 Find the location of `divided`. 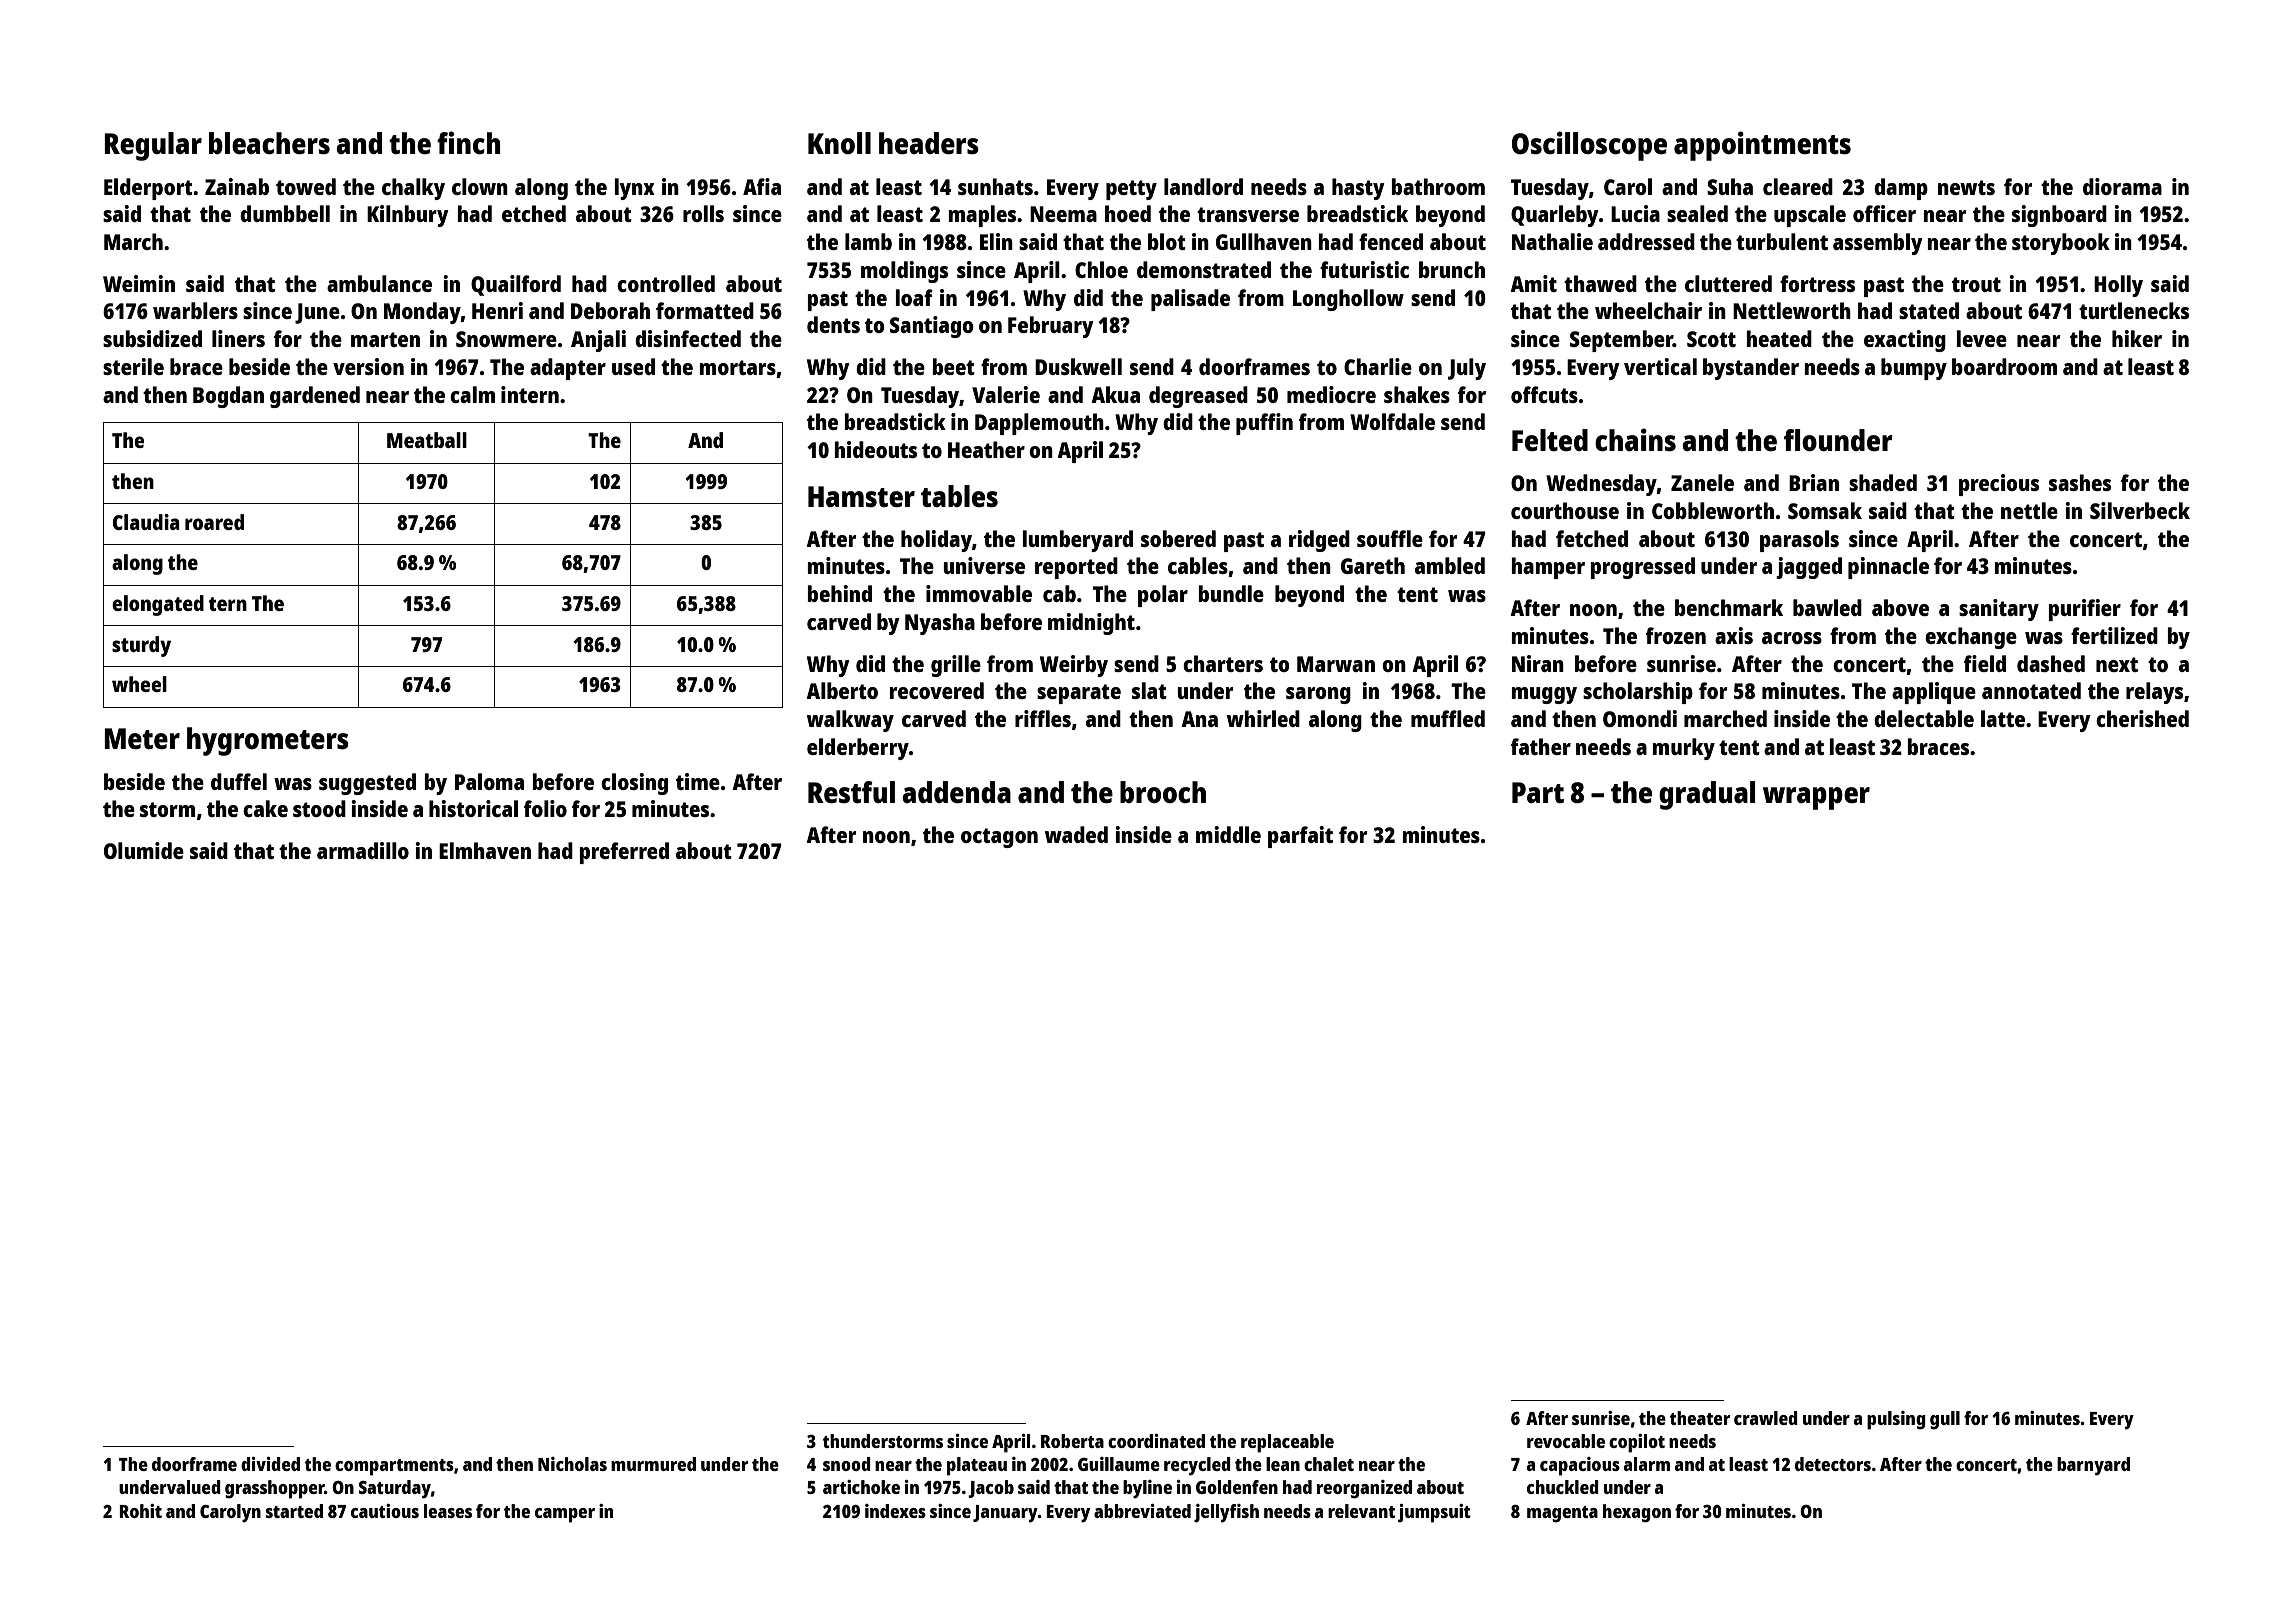

divided is located at coordinates (270, 1464).
